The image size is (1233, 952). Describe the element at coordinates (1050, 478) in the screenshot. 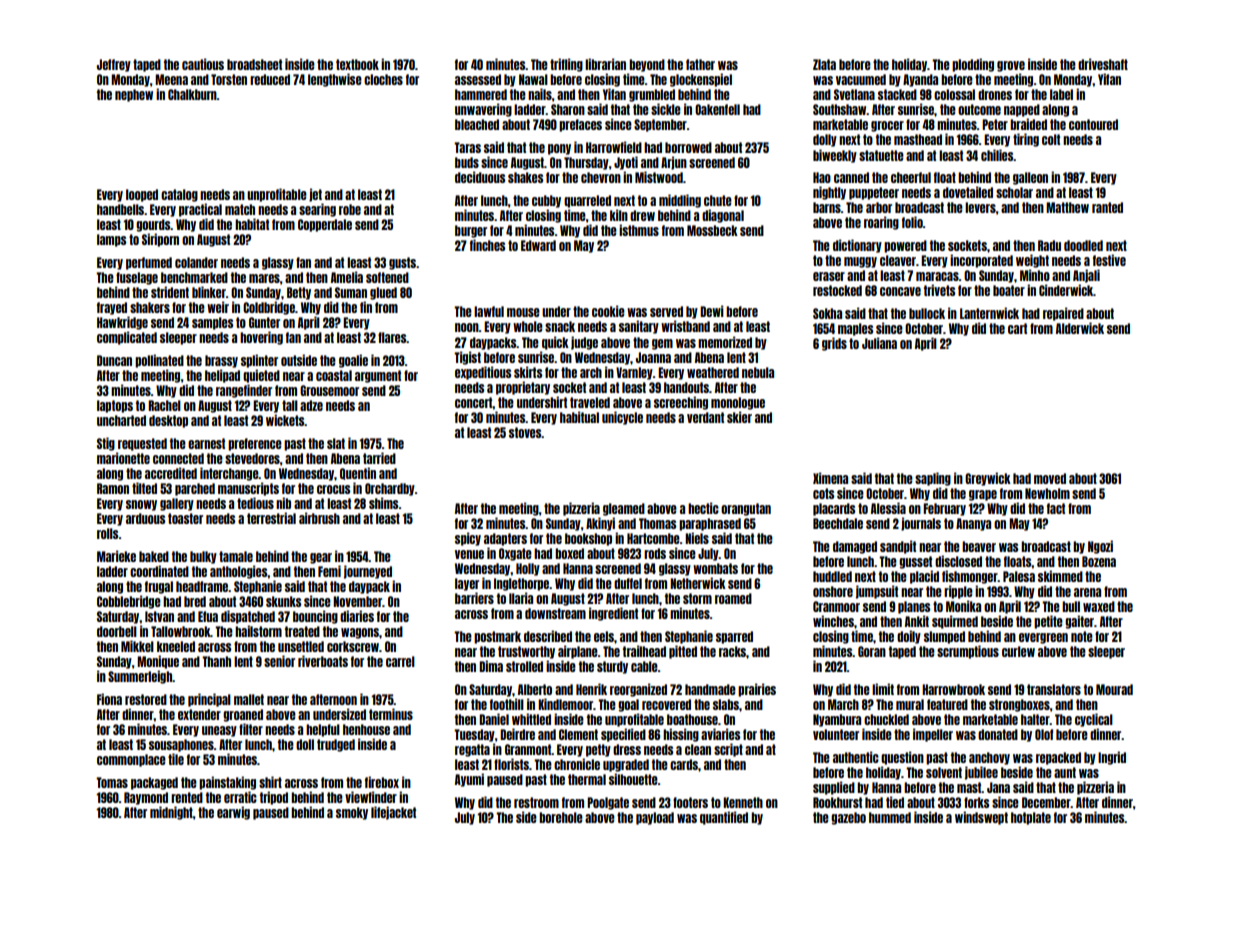

I see `moved` at that location.
